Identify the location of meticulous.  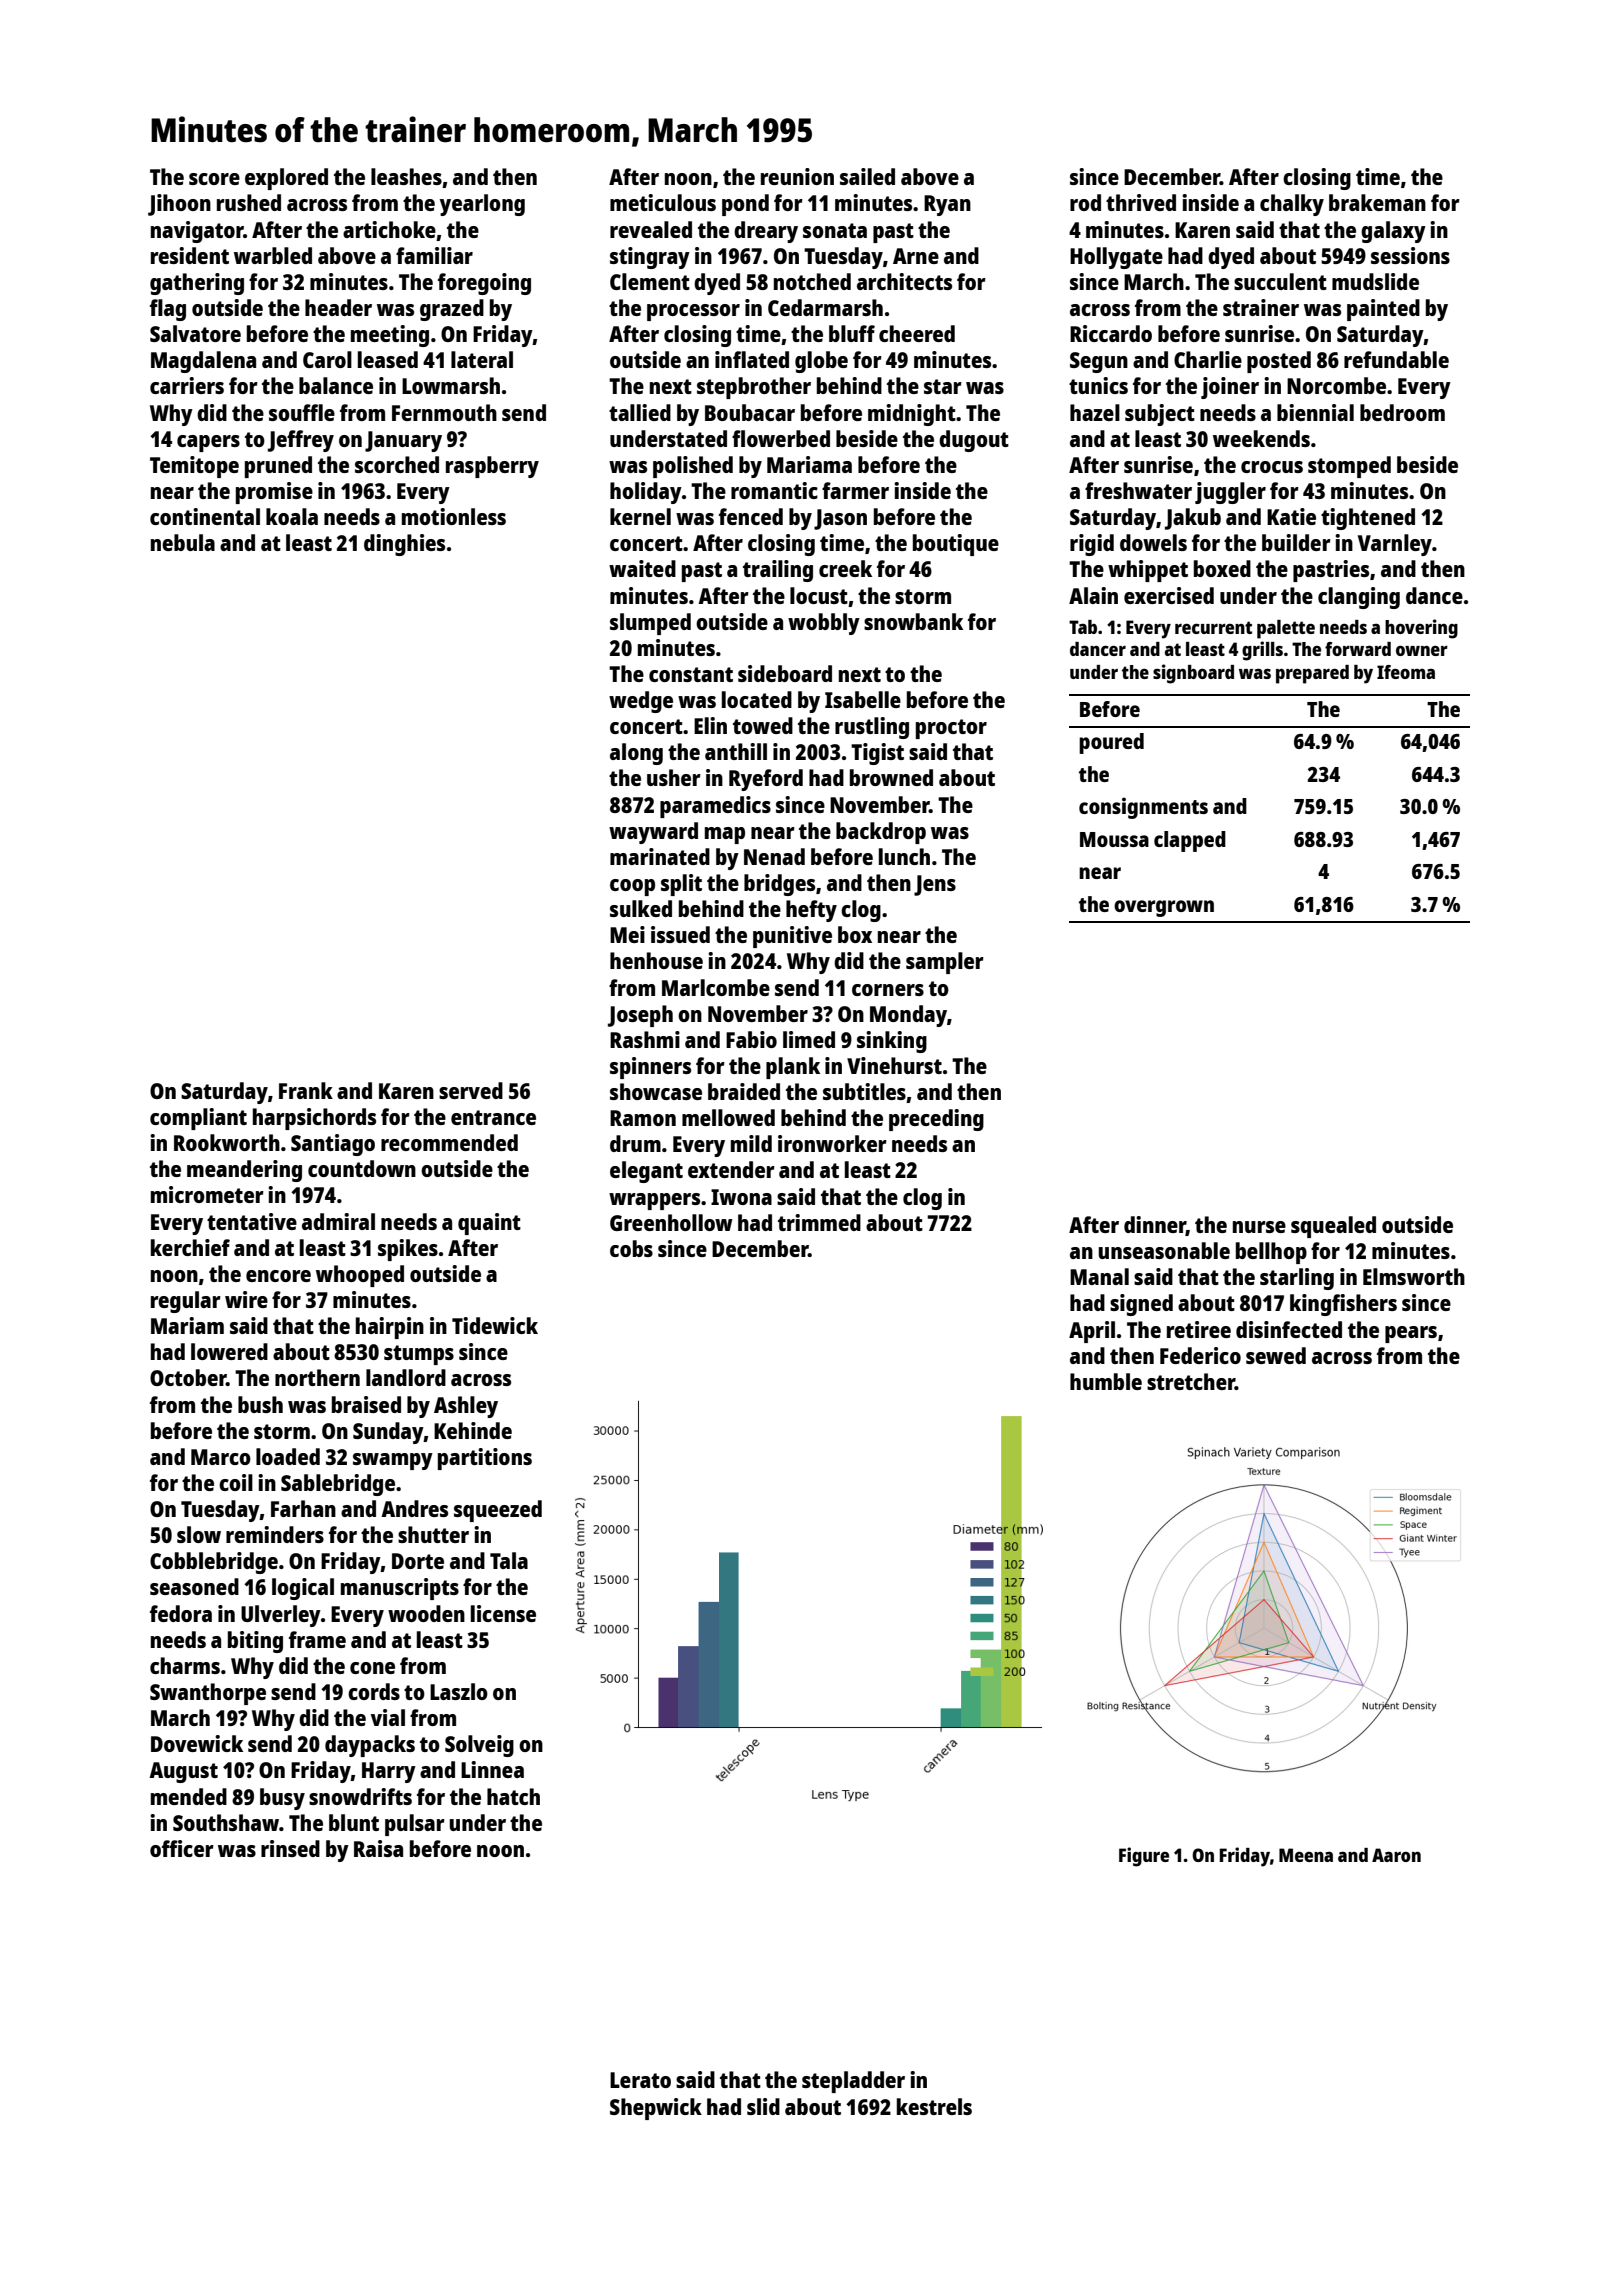
(663, 202).
